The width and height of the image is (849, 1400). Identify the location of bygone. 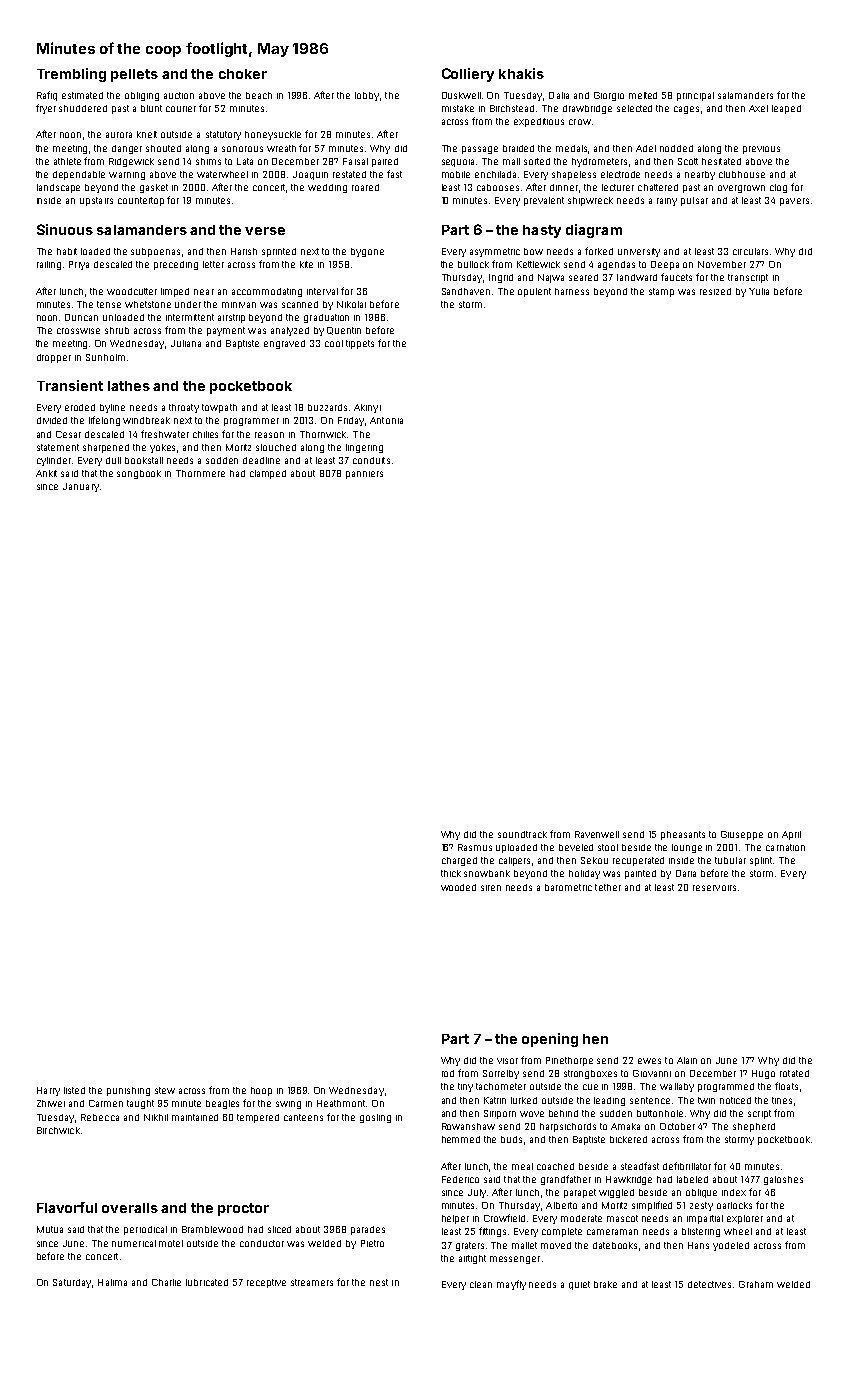
(367, 252).
